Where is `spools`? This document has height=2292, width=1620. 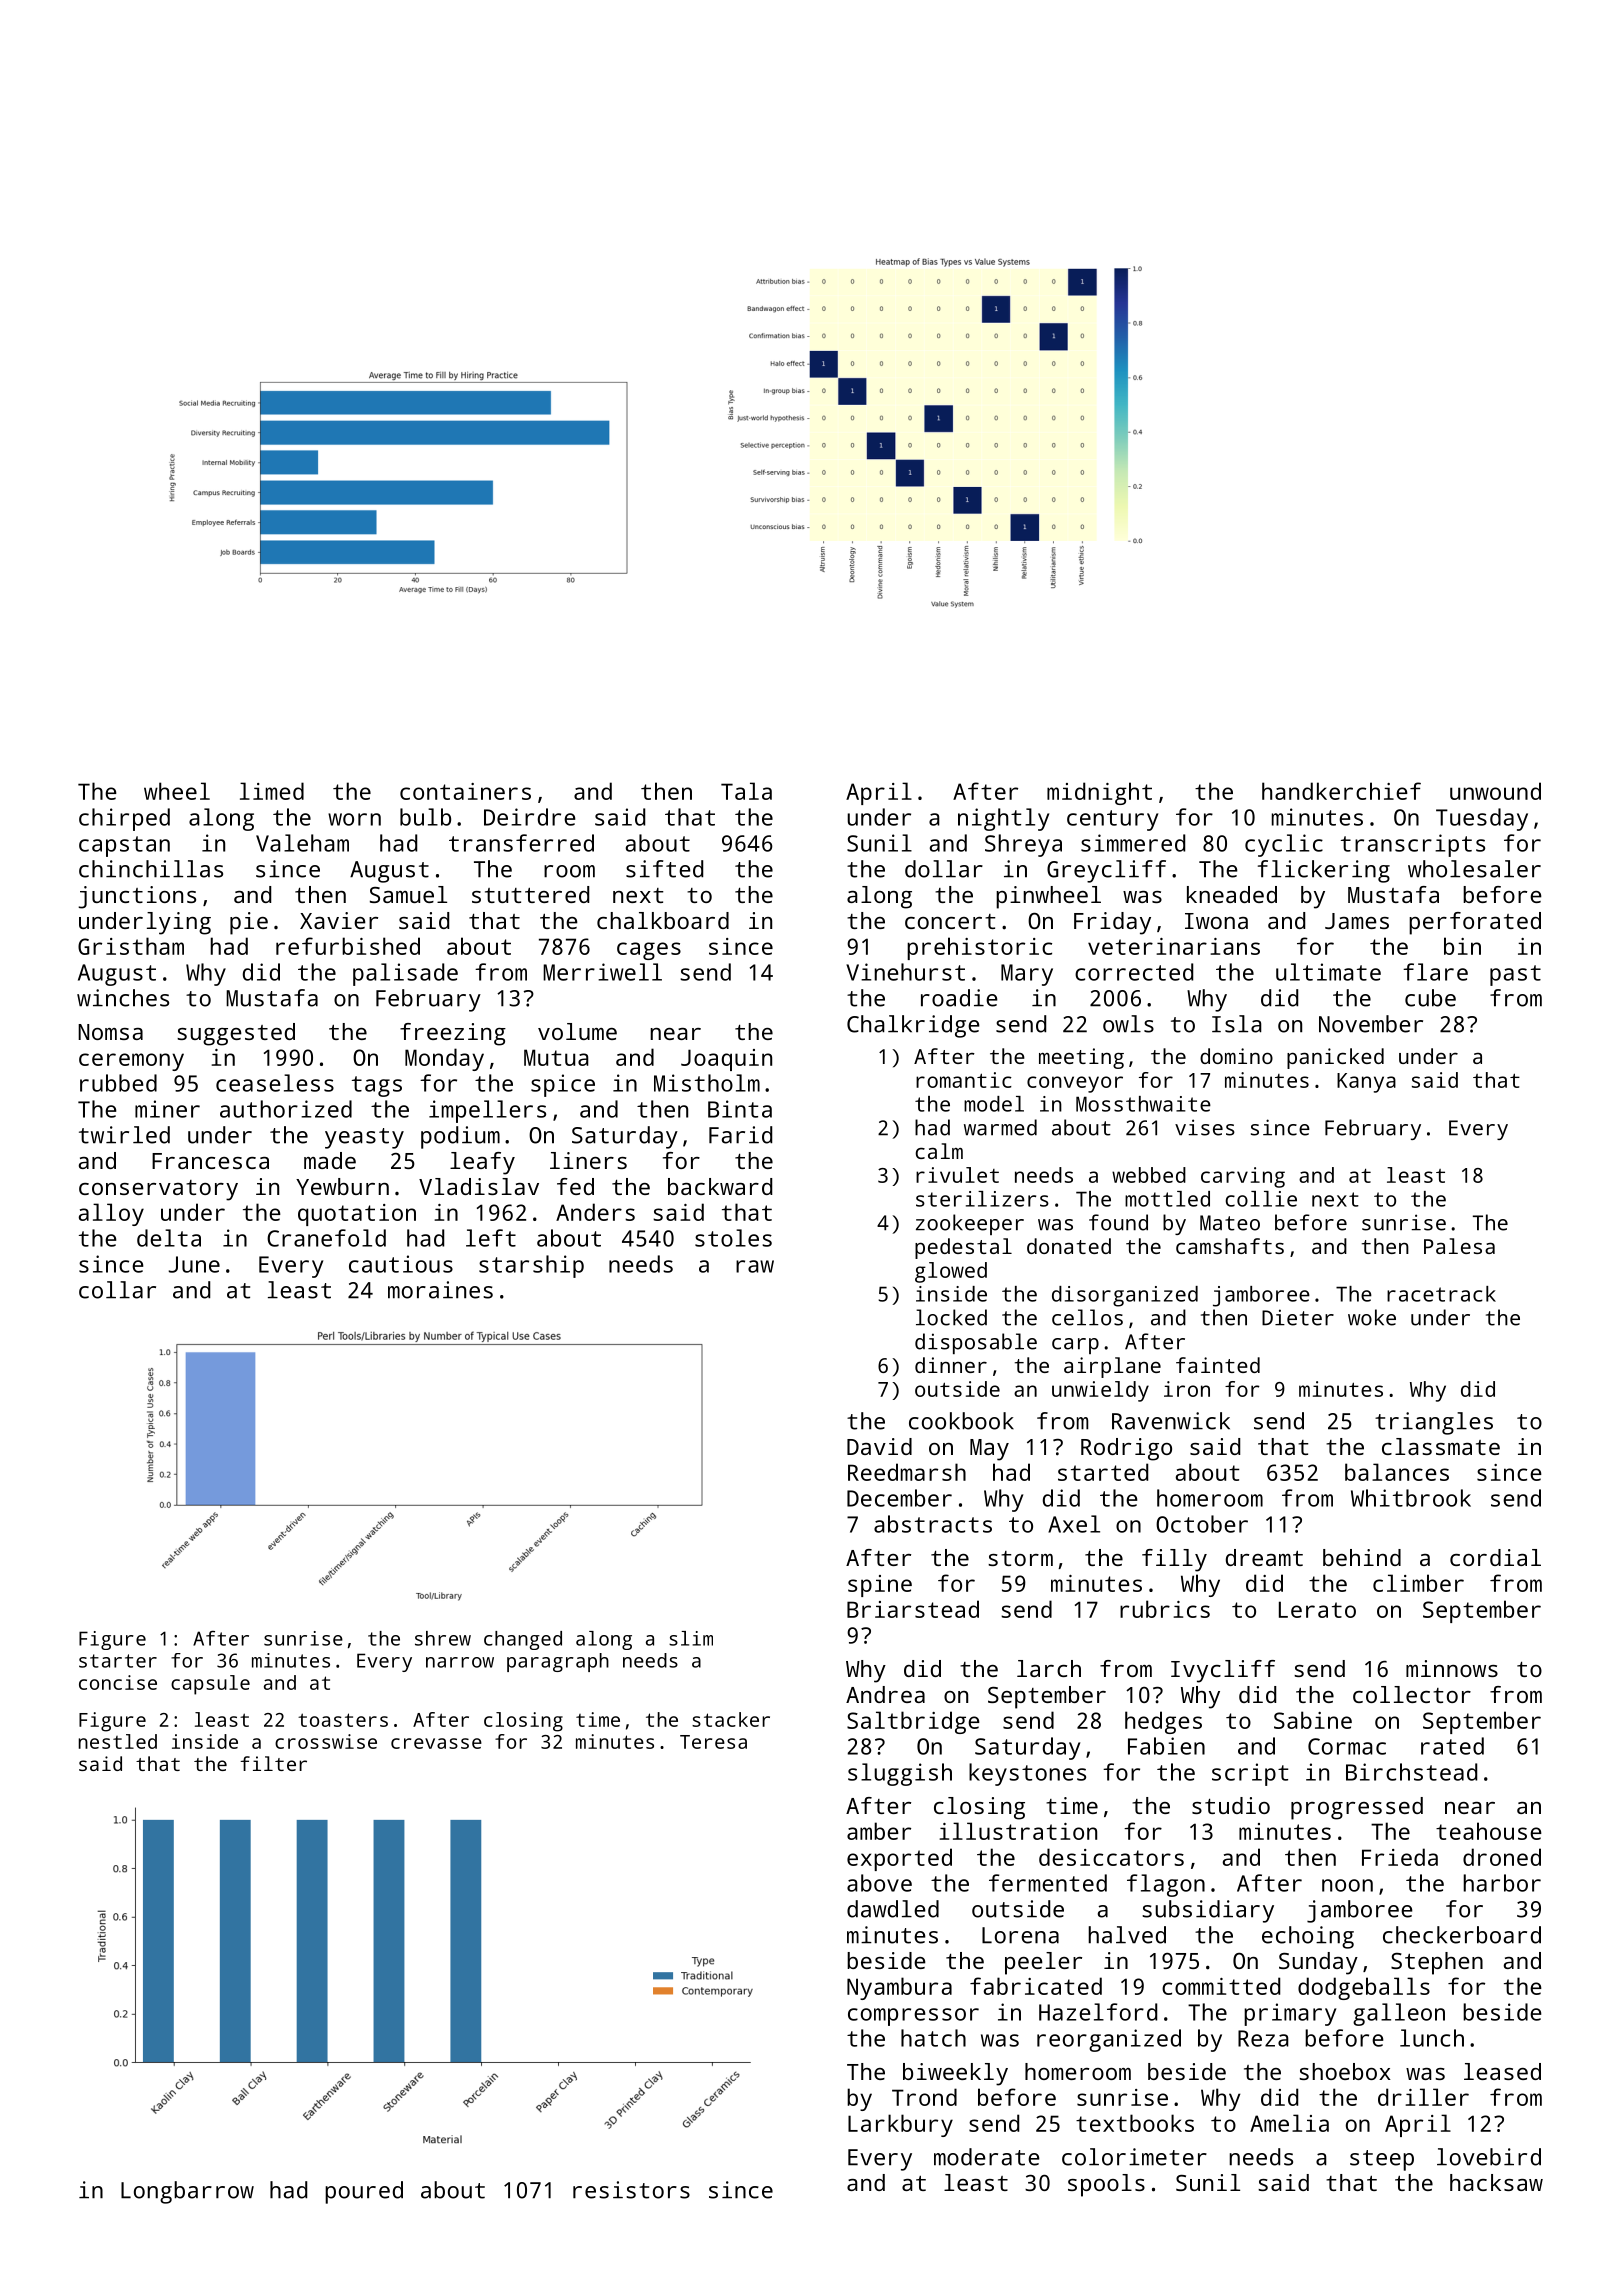 spools is located at coordinates (1106, 2185).
